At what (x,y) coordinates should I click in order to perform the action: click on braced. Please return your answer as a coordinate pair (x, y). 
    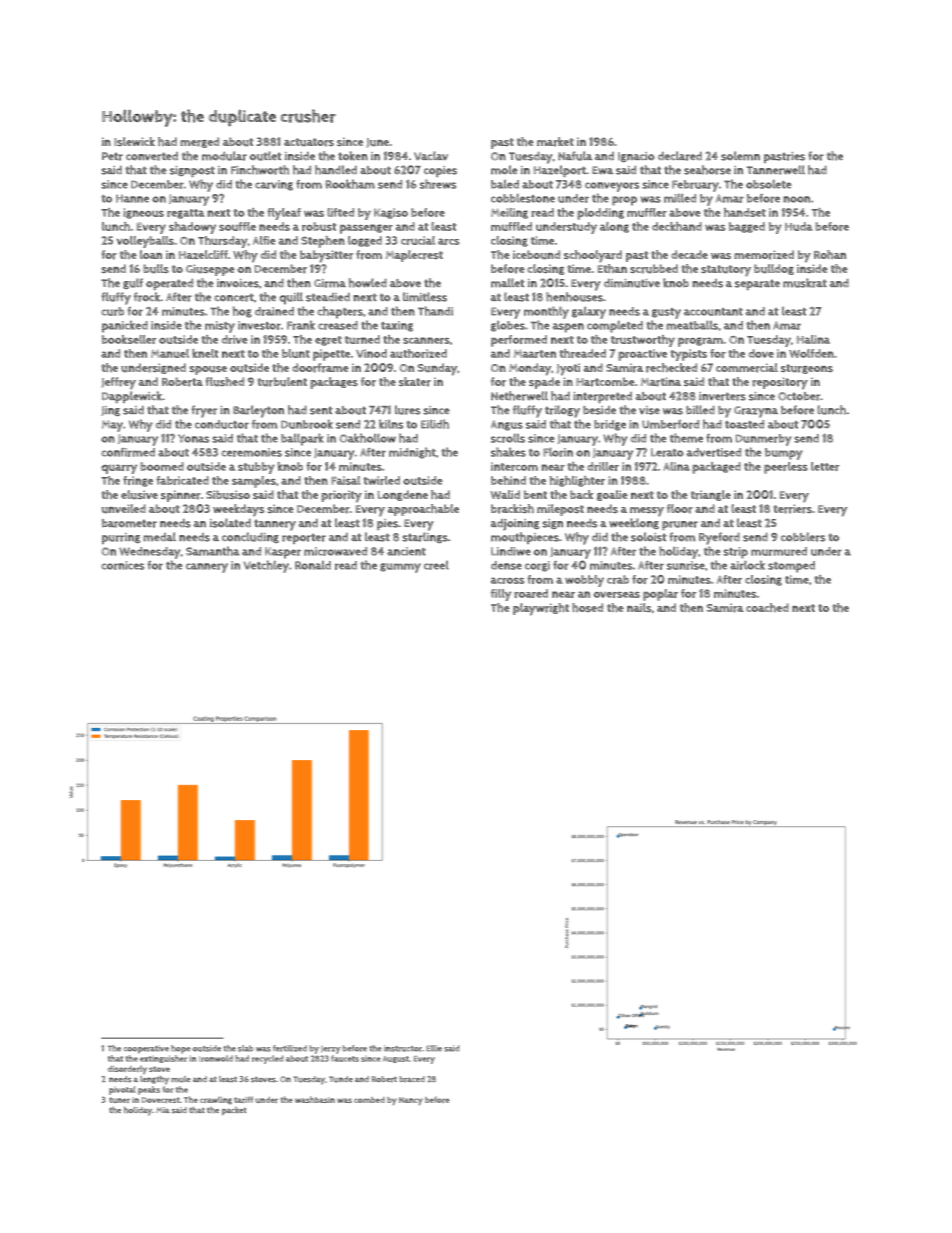
    Looking at the image, I should click on (412, 1079).
